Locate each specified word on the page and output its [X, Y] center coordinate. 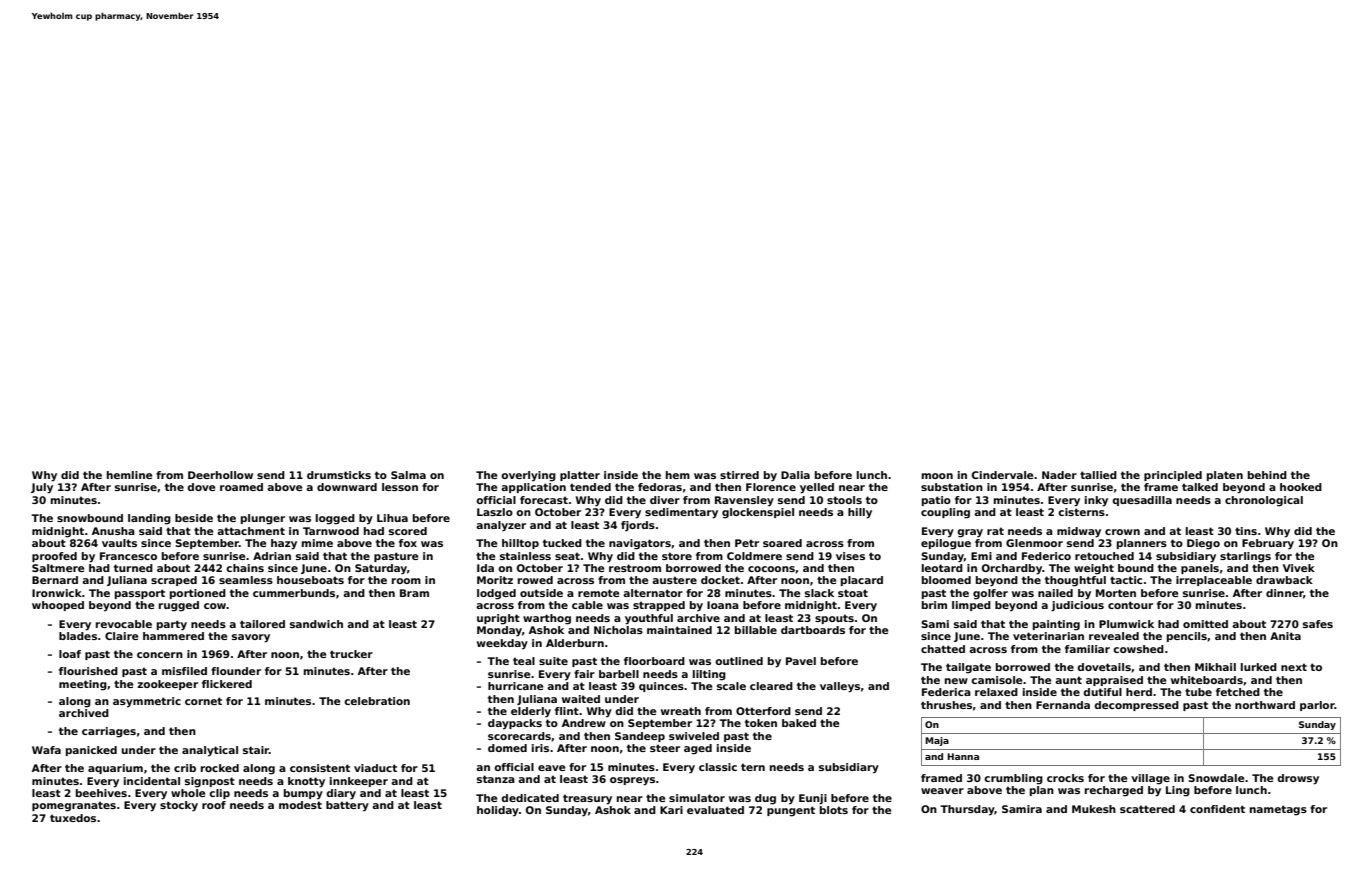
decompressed [1136, 706]
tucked [562, 543]
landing [149, 519]
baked [799, 723]
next [1294, 667]
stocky [179, 806]
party [172, 625]
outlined [739, 661]
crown [1122, 532]
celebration [377, 701]
